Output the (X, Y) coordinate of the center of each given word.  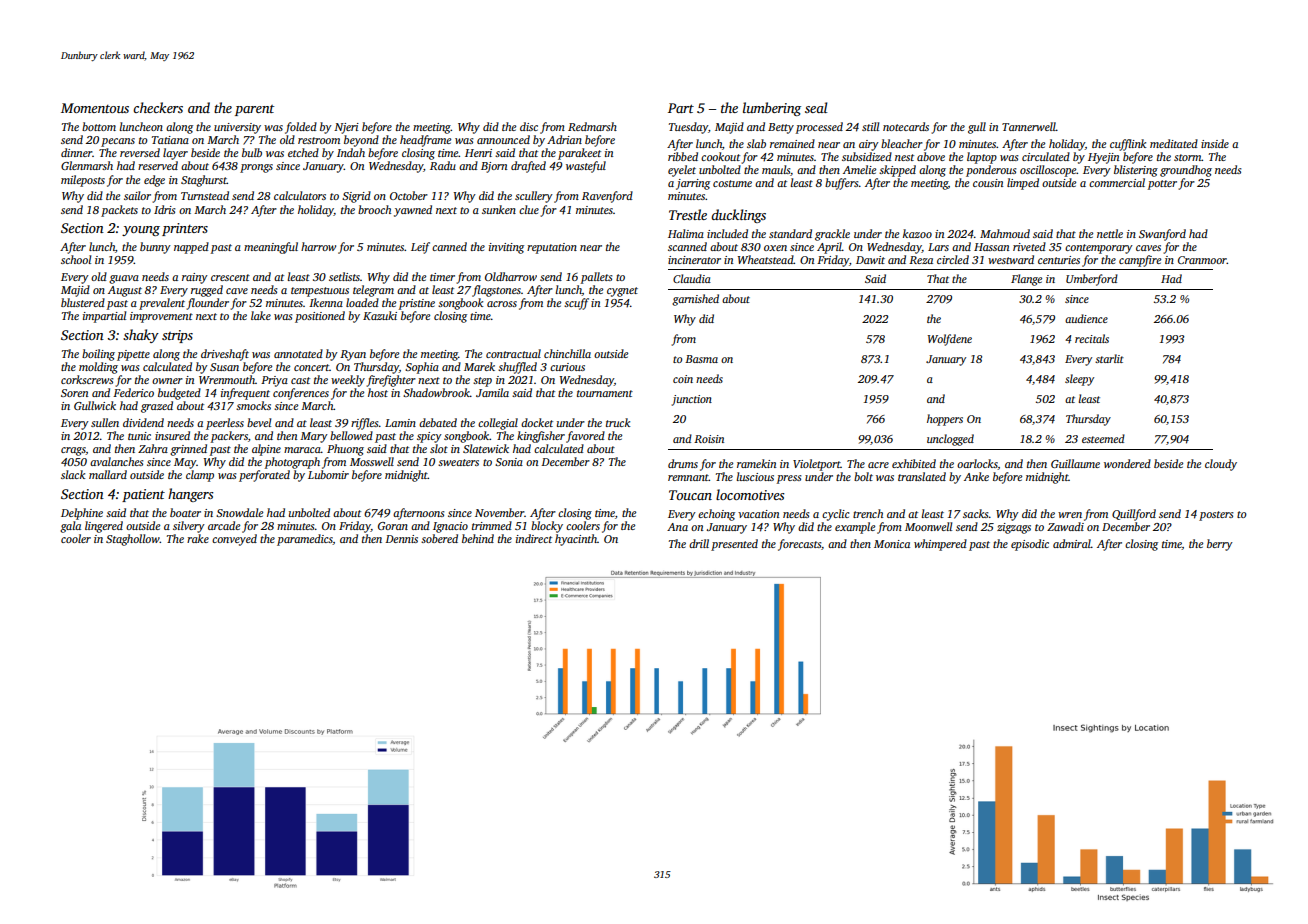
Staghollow (133, 540)
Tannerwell (1029, 126)
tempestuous (320, 292)
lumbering (772, 109)
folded (301, 128)
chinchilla (567, 353)
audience (1086, 318)
